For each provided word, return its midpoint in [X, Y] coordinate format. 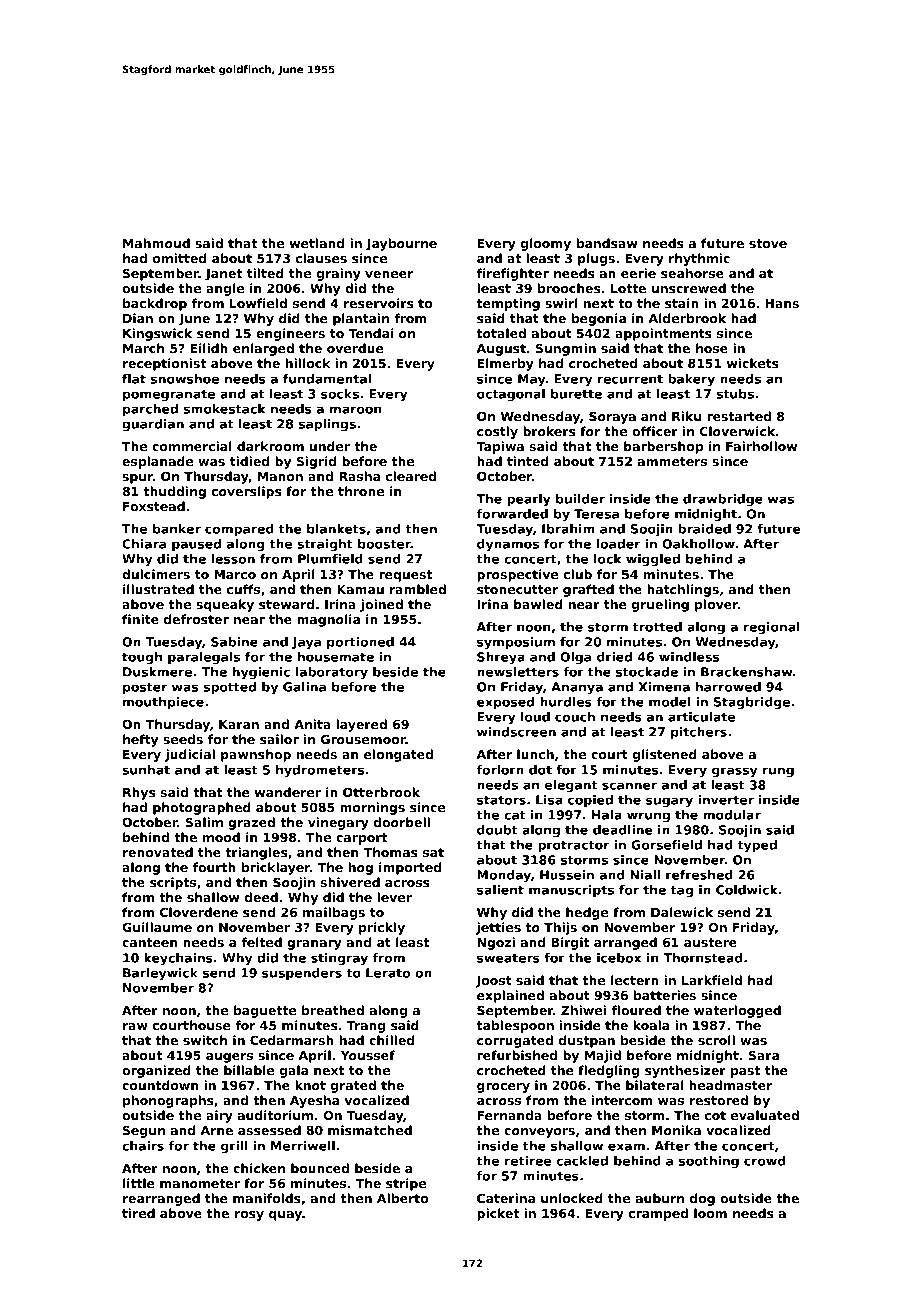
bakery [691, 380]
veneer [389, 274]
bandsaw [606, 243]
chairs [143, 1146]
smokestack [225, 409]
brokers [549, 431]
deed [261, 897]
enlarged [263, 349]
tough [142, 658]
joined [381, 605]
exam [626, 1147]
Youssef [368, 1055]
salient [500, 890]
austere [710, 942]
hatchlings [683, 590]
